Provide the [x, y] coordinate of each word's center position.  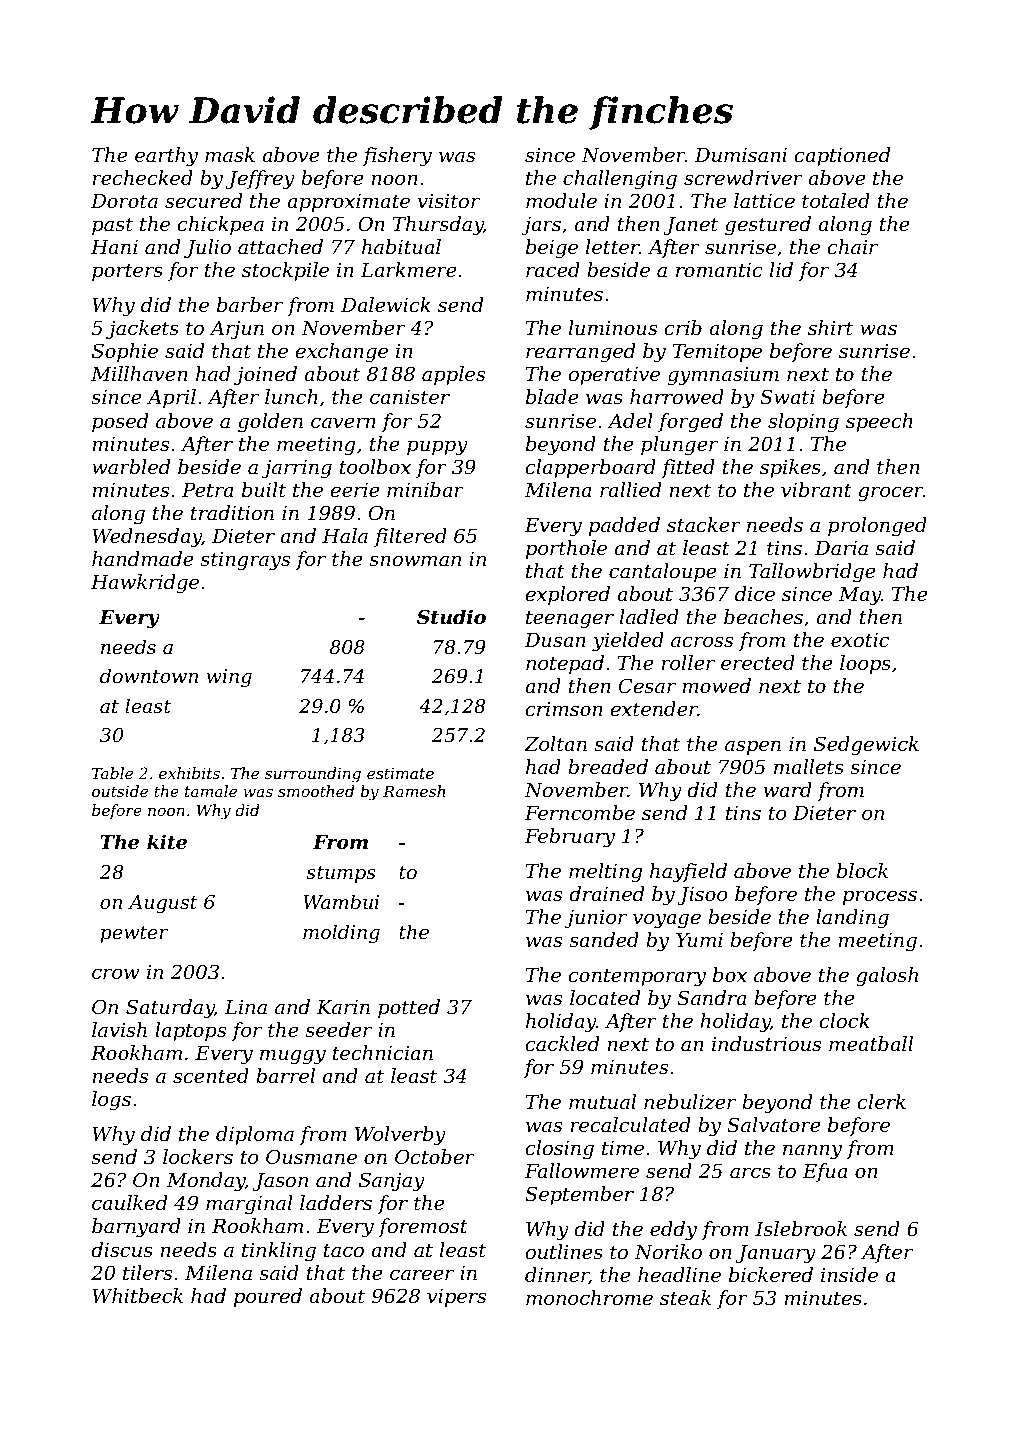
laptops [190, 1031]
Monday [205, 1182]
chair [853, 247]
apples [453, 375]
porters [127, 272]
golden [270, 423]
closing [560, 1150]
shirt [830, 328]
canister [410, 397]
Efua [825, 1172]
